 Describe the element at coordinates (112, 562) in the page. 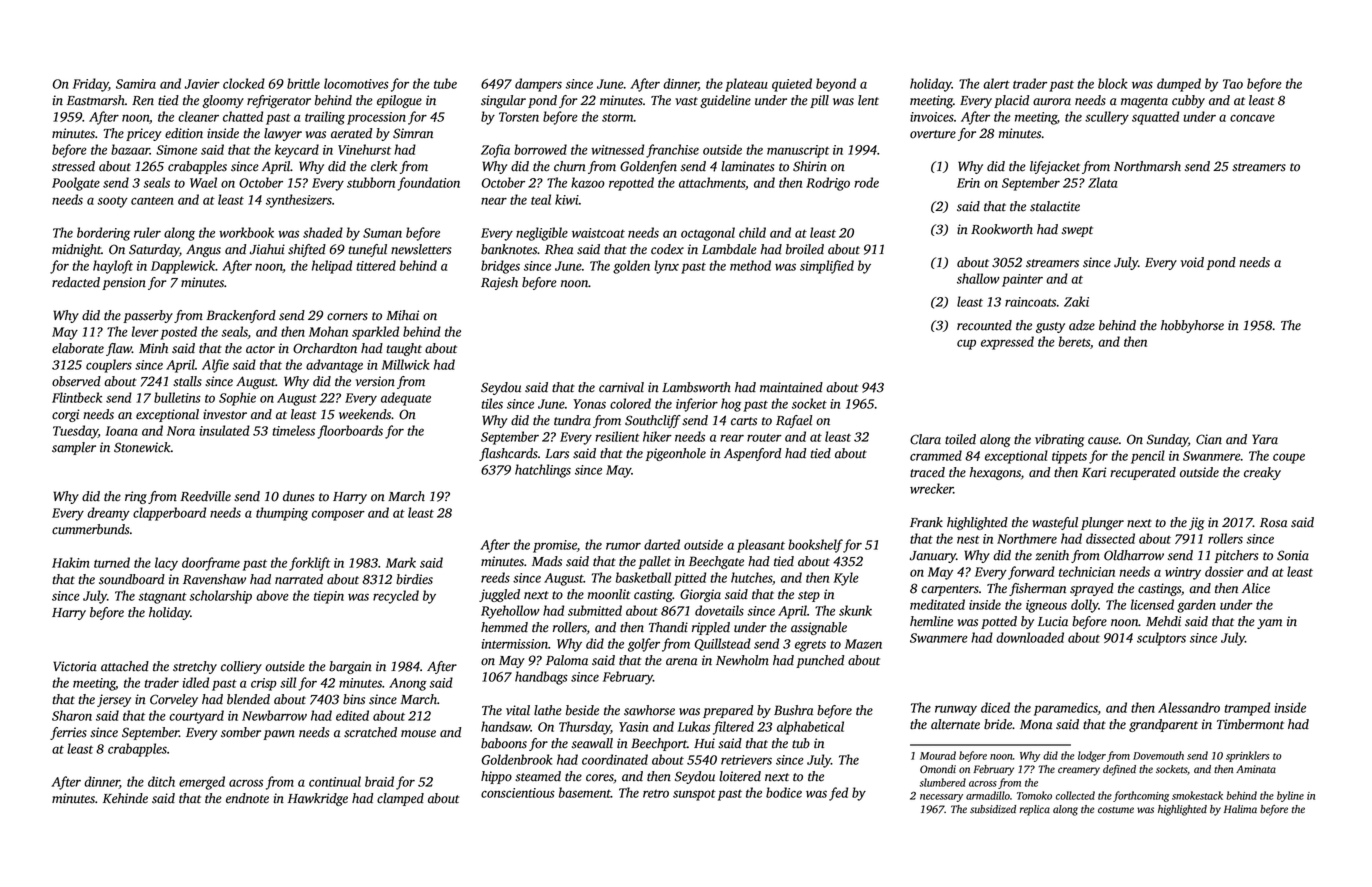

I see `turned` at that location.
